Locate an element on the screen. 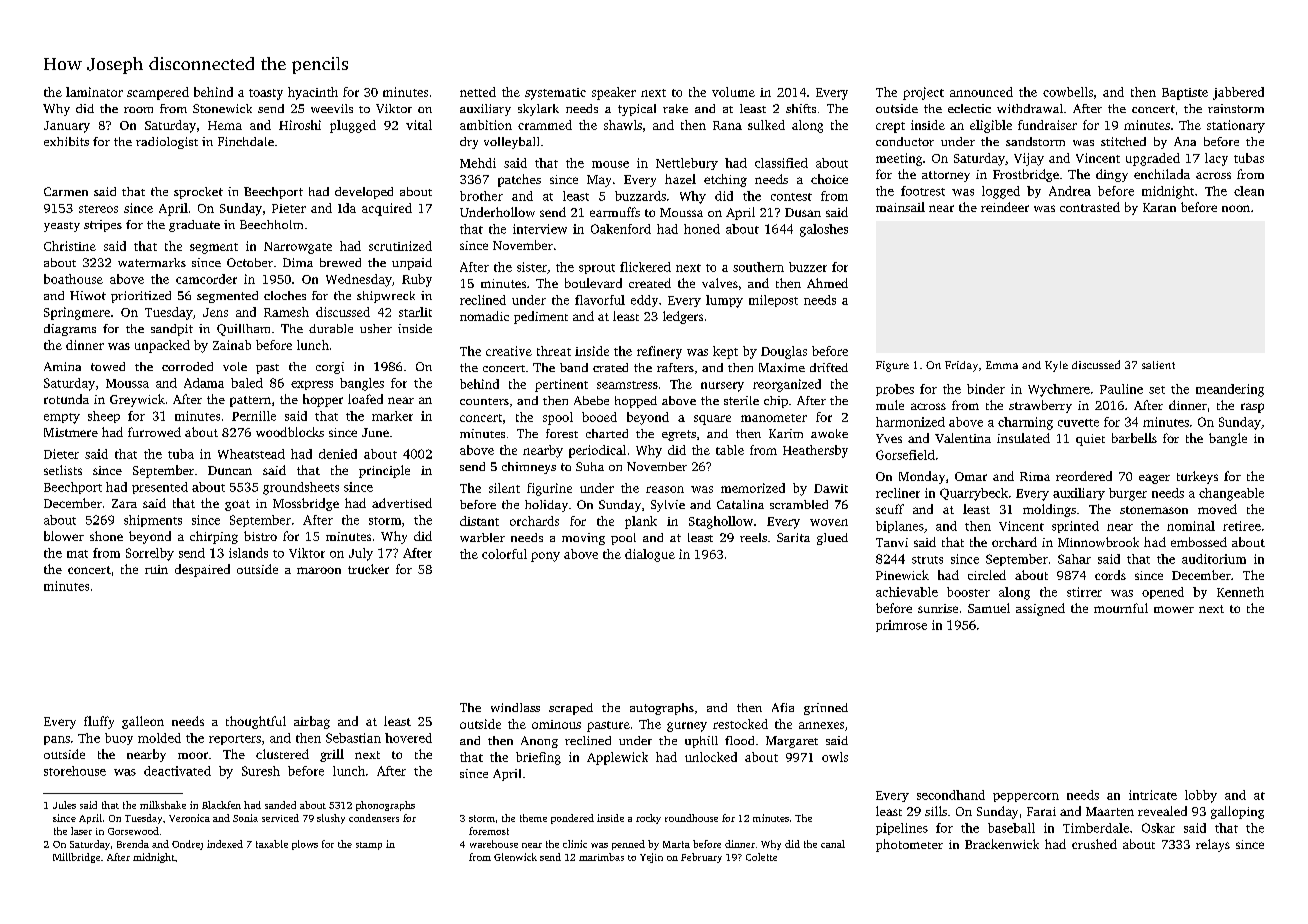 The width and height of the screenshot is (1308, 924). relays is located at coordinates (1213, 845).
